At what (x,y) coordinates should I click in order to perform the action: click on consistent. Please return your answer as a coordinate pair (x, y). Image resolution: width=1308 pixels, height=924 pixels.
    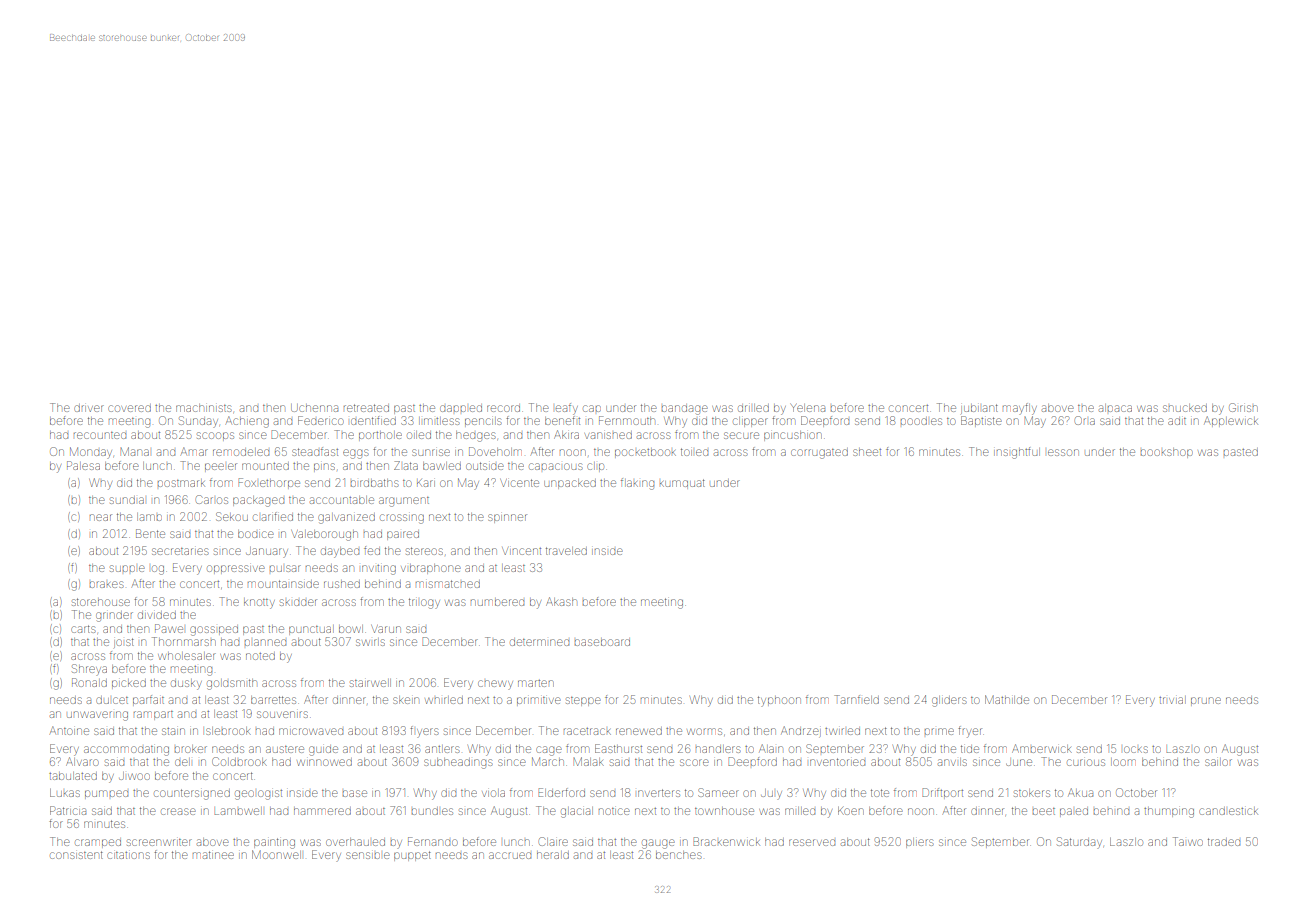
    Looking at the image, I should click on (76, 855).
